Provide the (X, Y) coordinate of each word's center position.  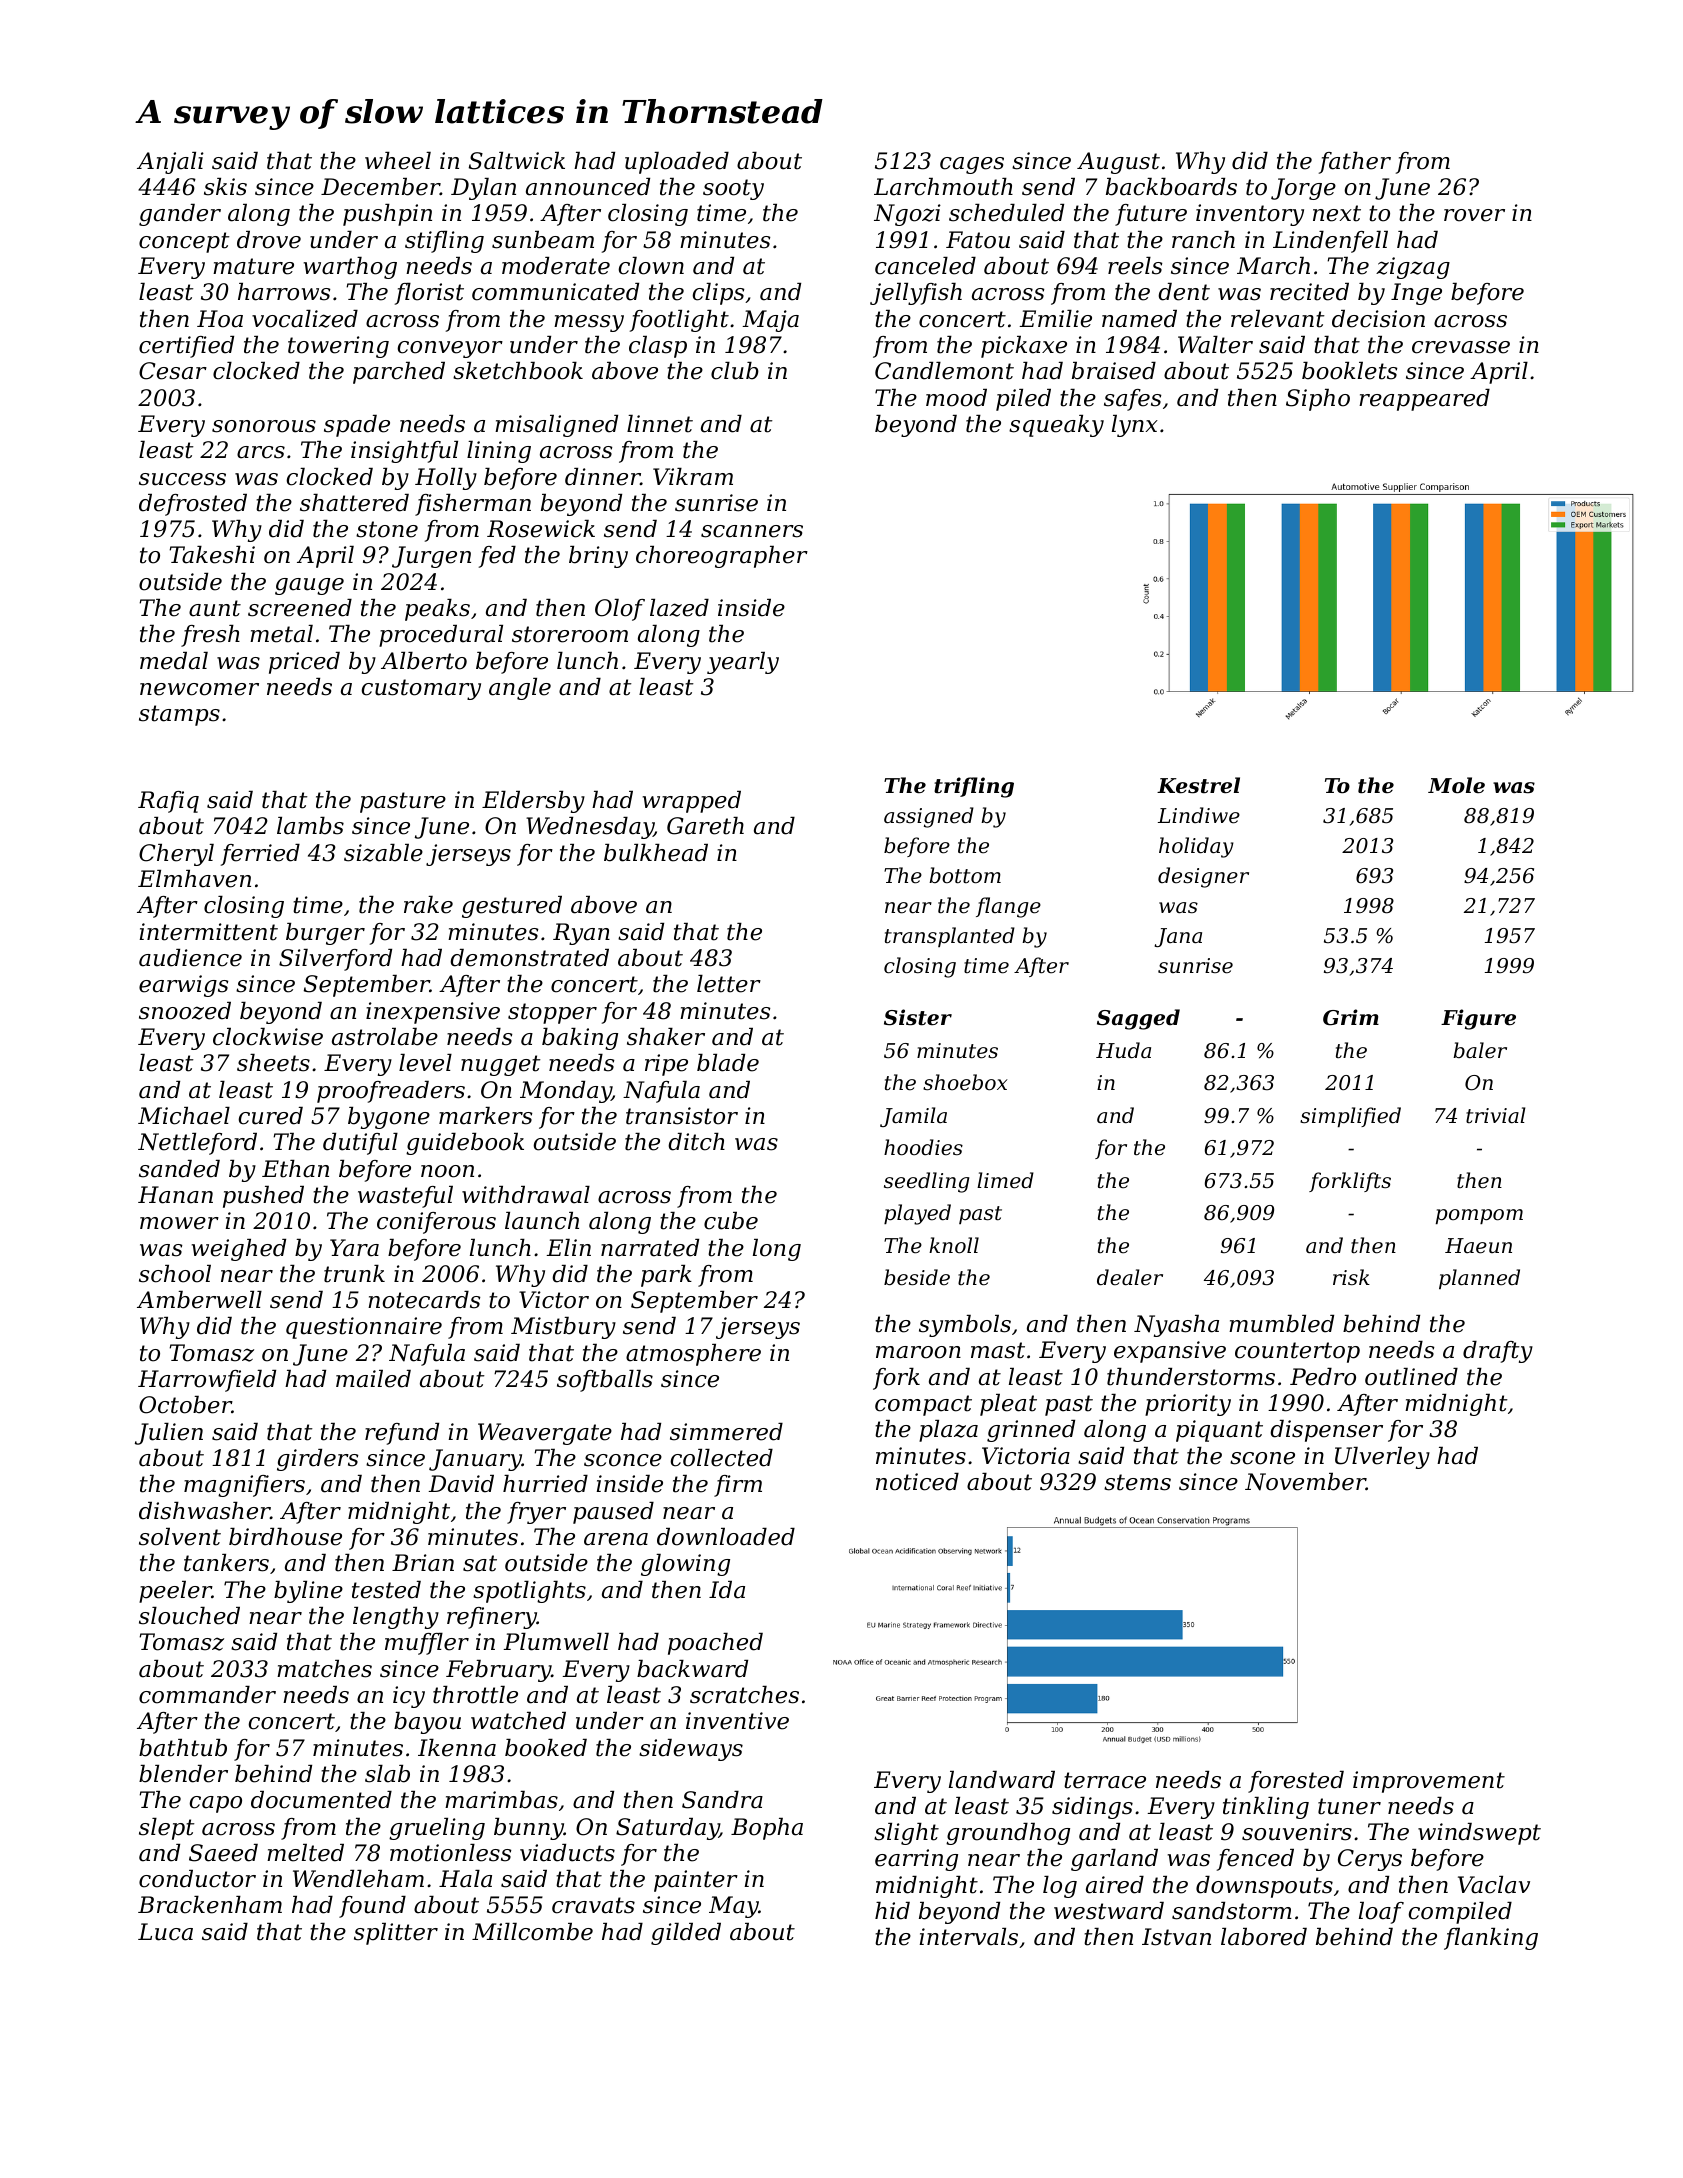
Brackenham (210, 1905)
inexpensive (433, 1013)
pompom (1479, 1216)
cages (972, 165)
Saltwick (517, 161)
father (1355, 163)
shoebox (965, 1082)
